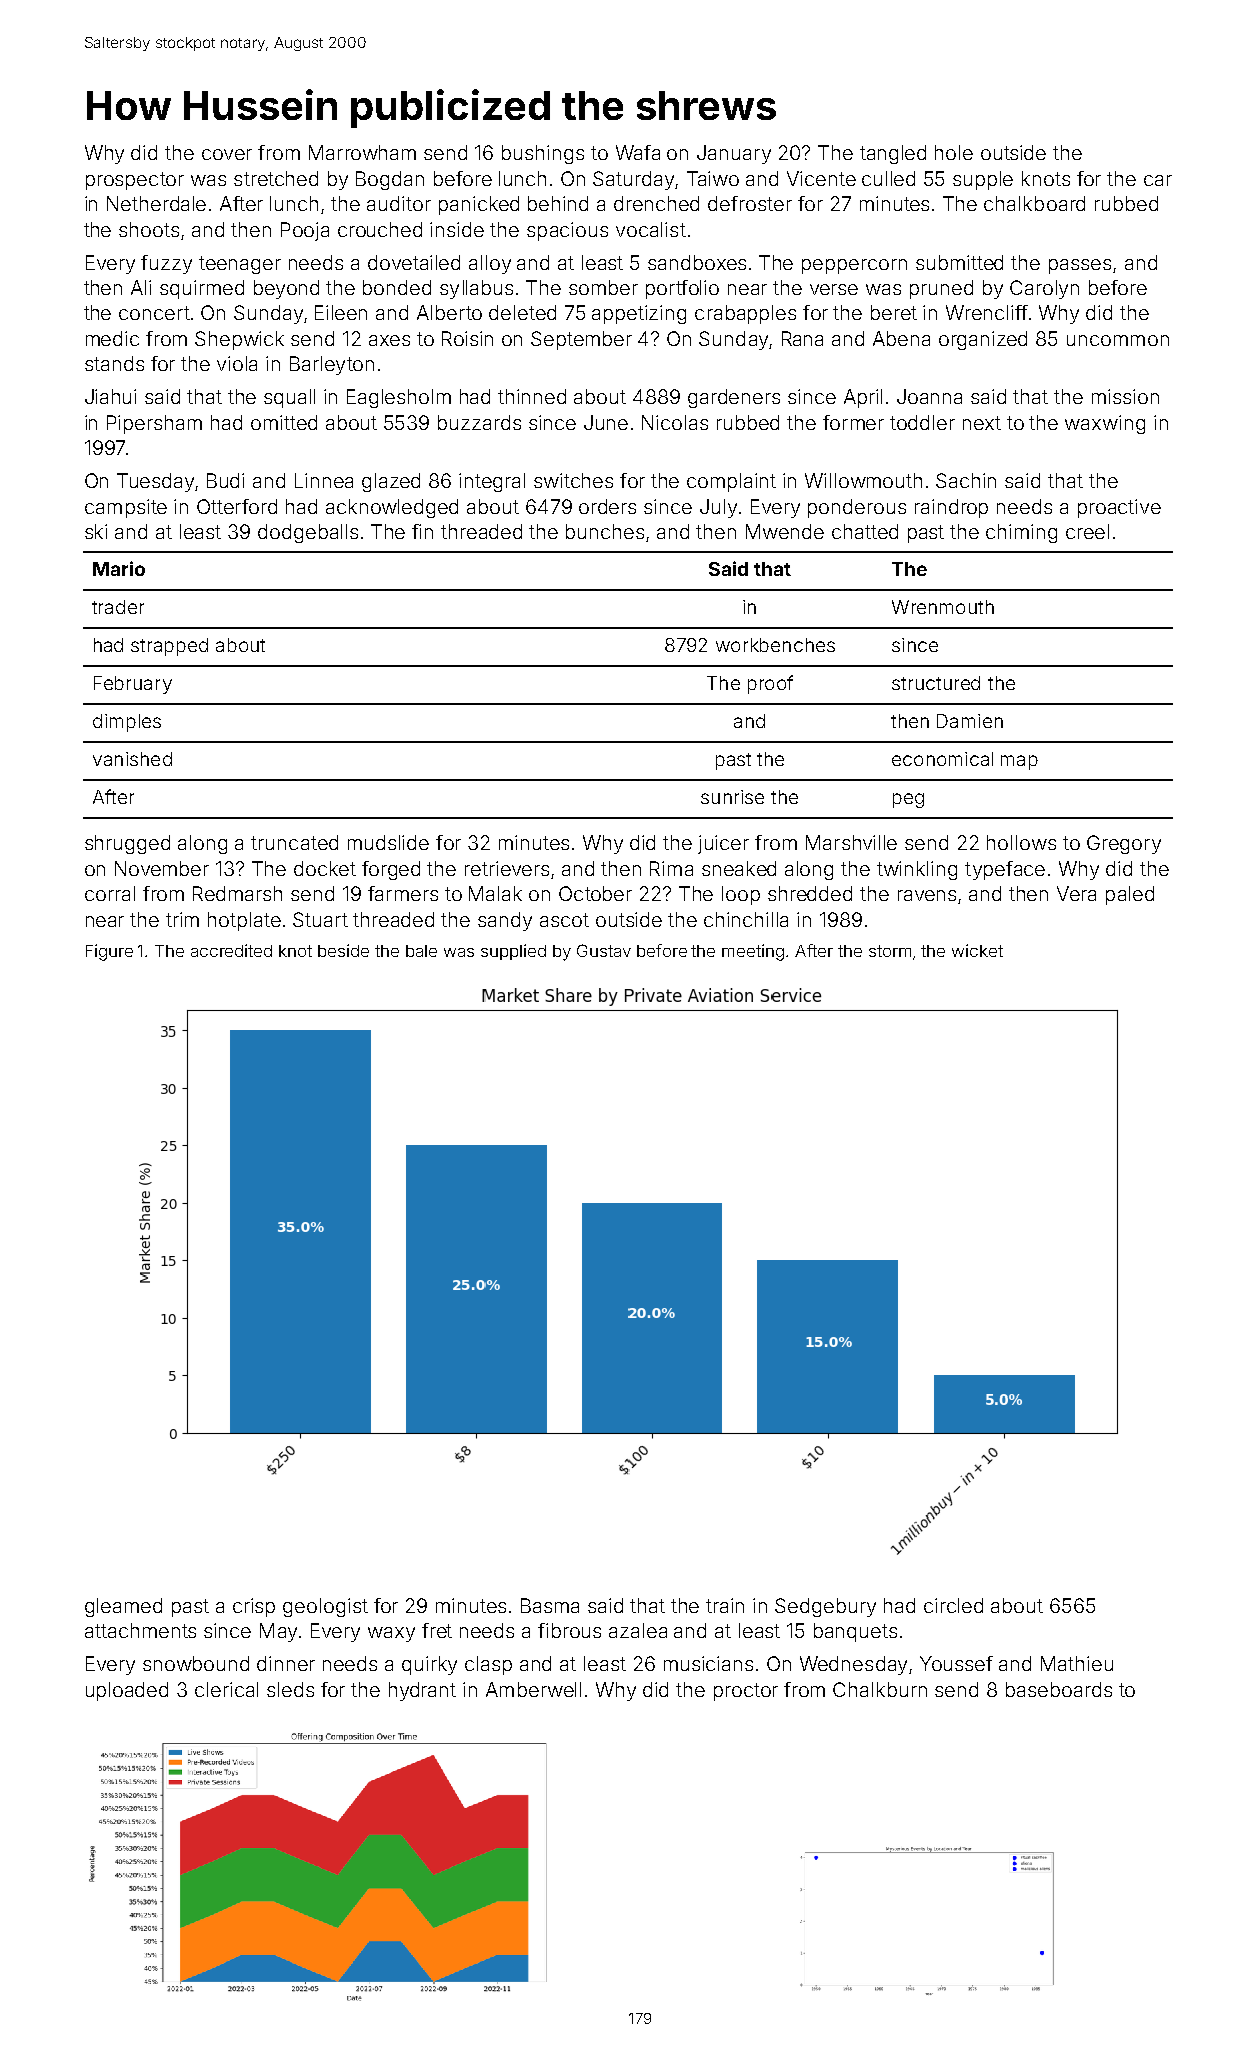  Describe the element at coordinates (770, 684) in the image. I see `proof` at that location.
